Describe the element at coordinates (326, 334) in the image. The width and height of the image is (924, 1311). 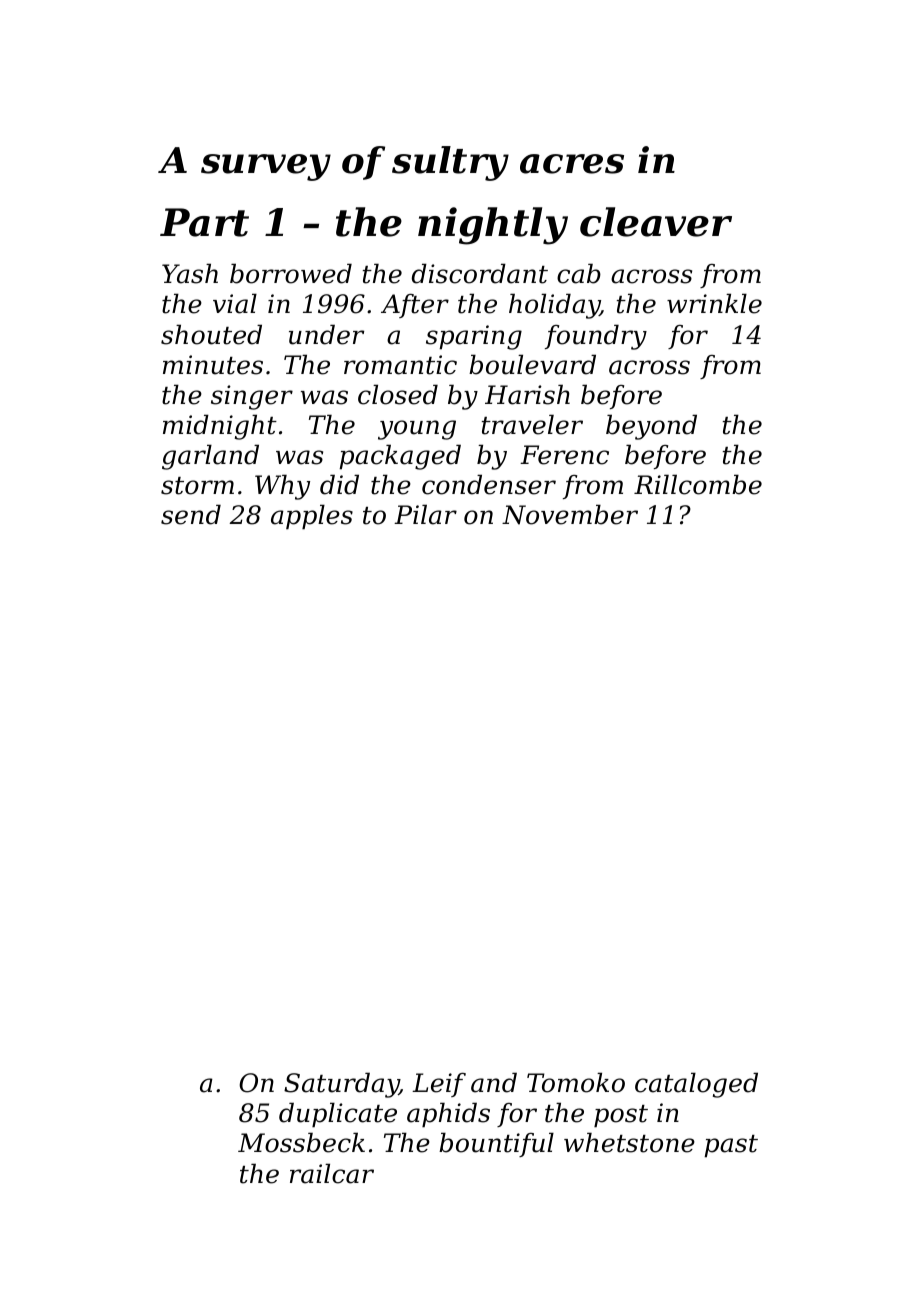
I see `under` at that location.
